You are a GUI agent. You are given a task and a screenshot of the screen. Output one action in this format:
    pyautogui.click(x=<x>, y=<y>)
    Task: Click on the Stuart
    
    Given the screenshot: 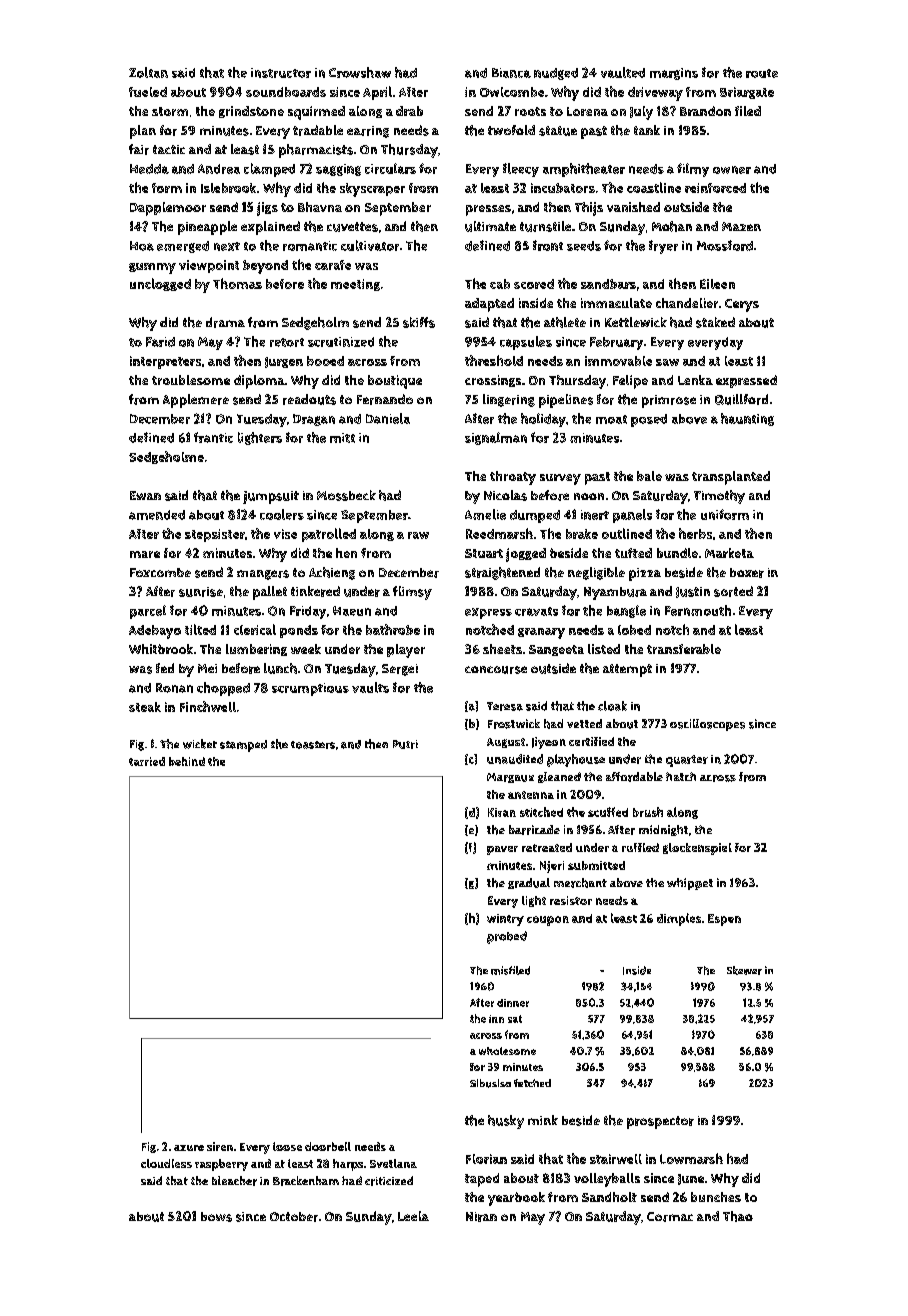 What is the action you would take?
    pyautogui.click(x=484, y=553)
